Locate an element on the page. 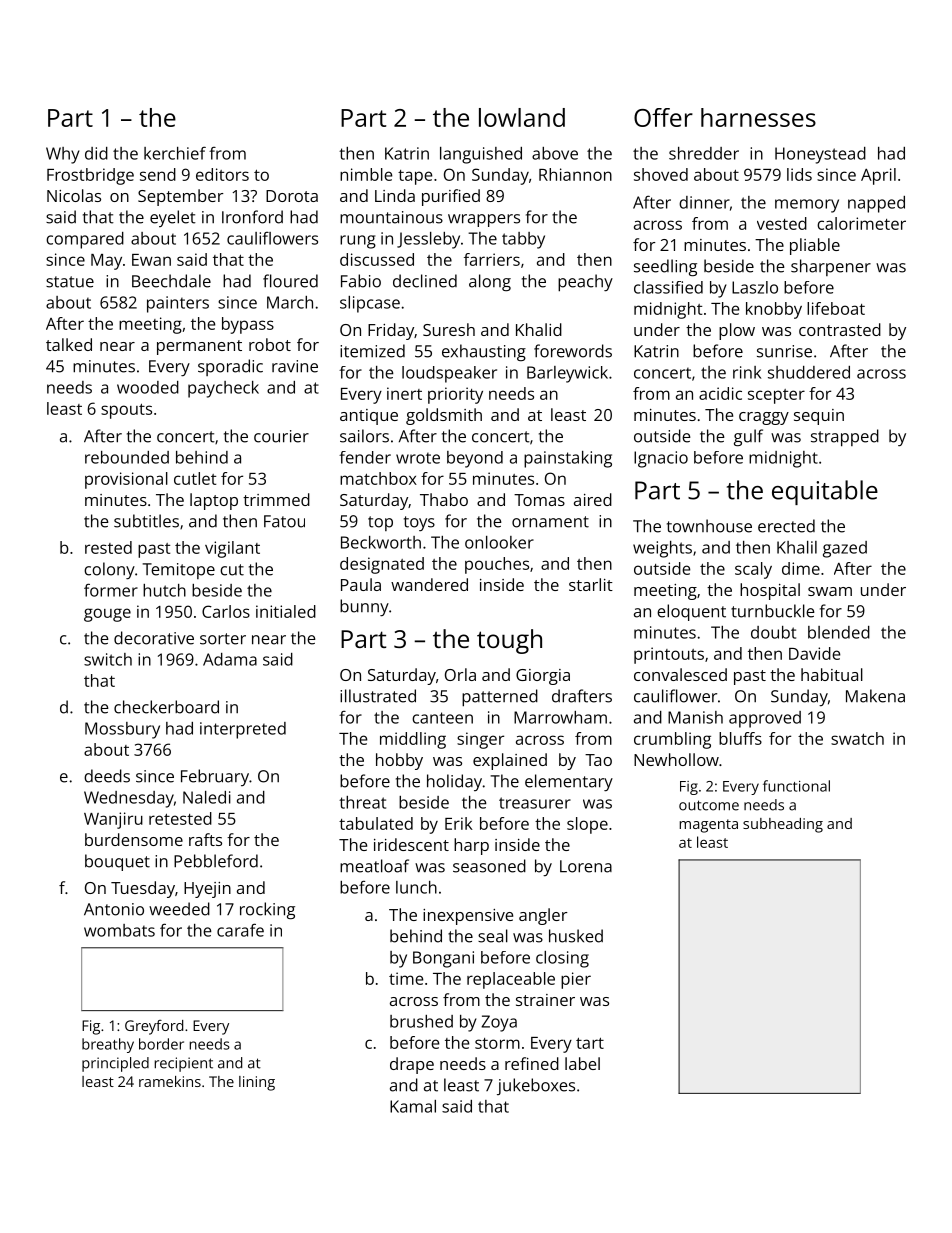 Image resolution: width=952 pixels, height=1233 pixels. bunny is located at coordinates (364, 608).
